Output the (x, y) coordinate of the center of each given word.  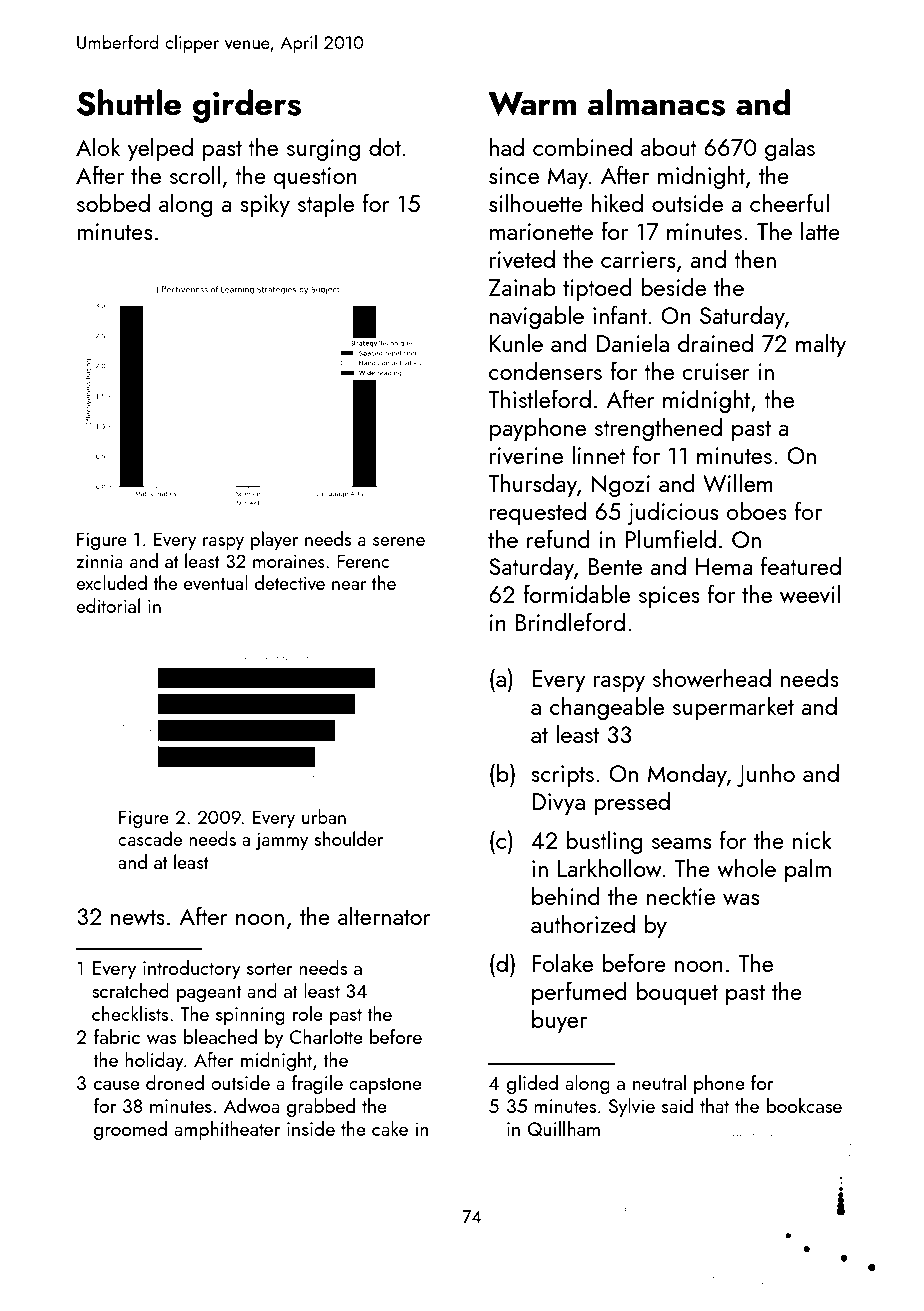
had (507, 146)
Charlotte (326, 1036)
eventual (216, 582)
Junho (766, 775)
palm (808, 870)
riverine (526, 455)
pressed (632, 803)
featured (801, 565)
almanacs (656, 102)
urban (324, 816)
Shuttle (129, 102)
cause (117, 1085)
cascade (150, 838)
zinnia (99, 561)
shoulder (349, 838)
